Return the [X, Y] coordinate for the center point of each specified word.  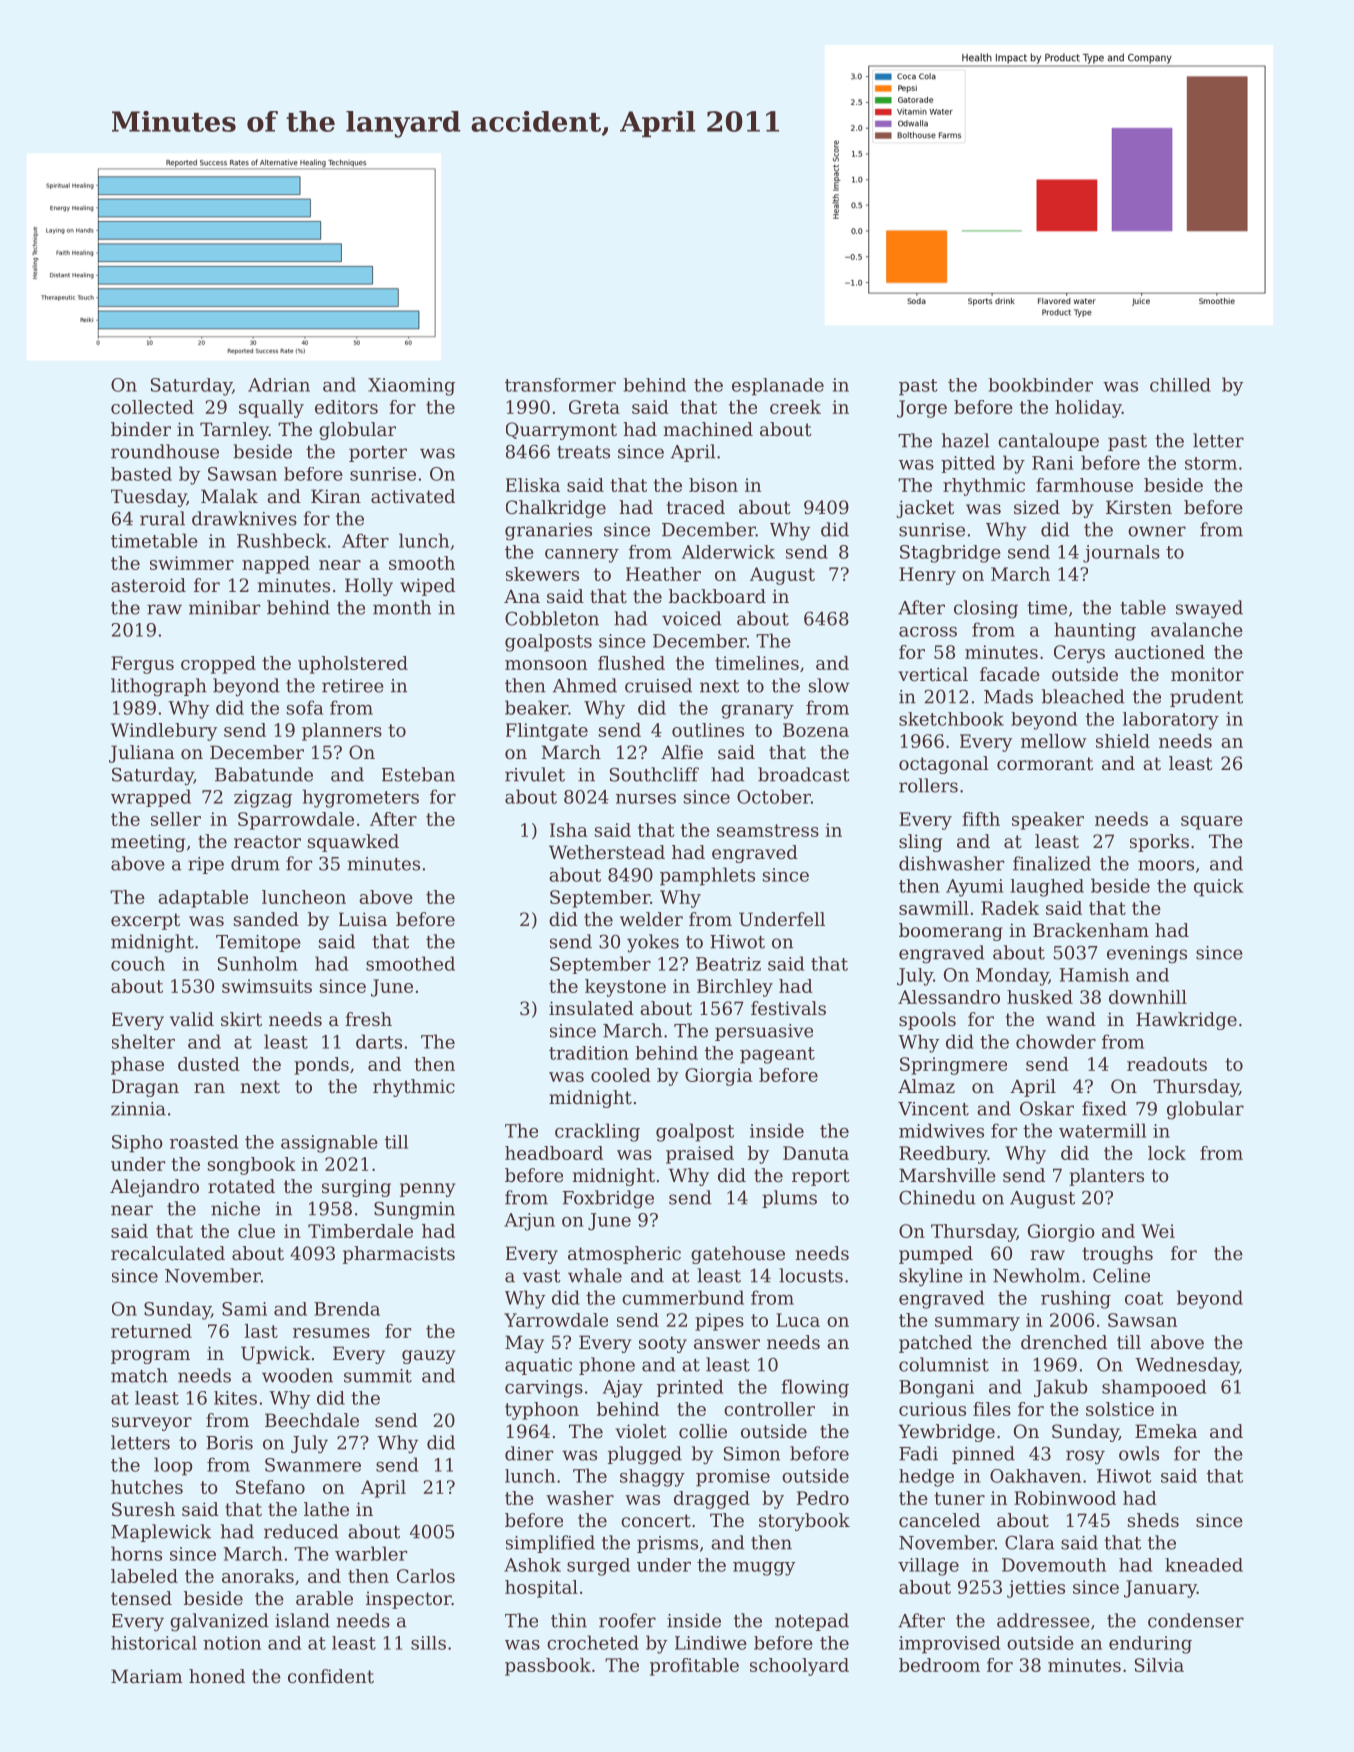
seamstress [768, 830]
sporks [1159, 843]
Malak [229, 496]
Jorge [922, 409]
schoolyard [799, 1667]
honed [217, 1676]
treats [583, 452]
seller [176, 819]
